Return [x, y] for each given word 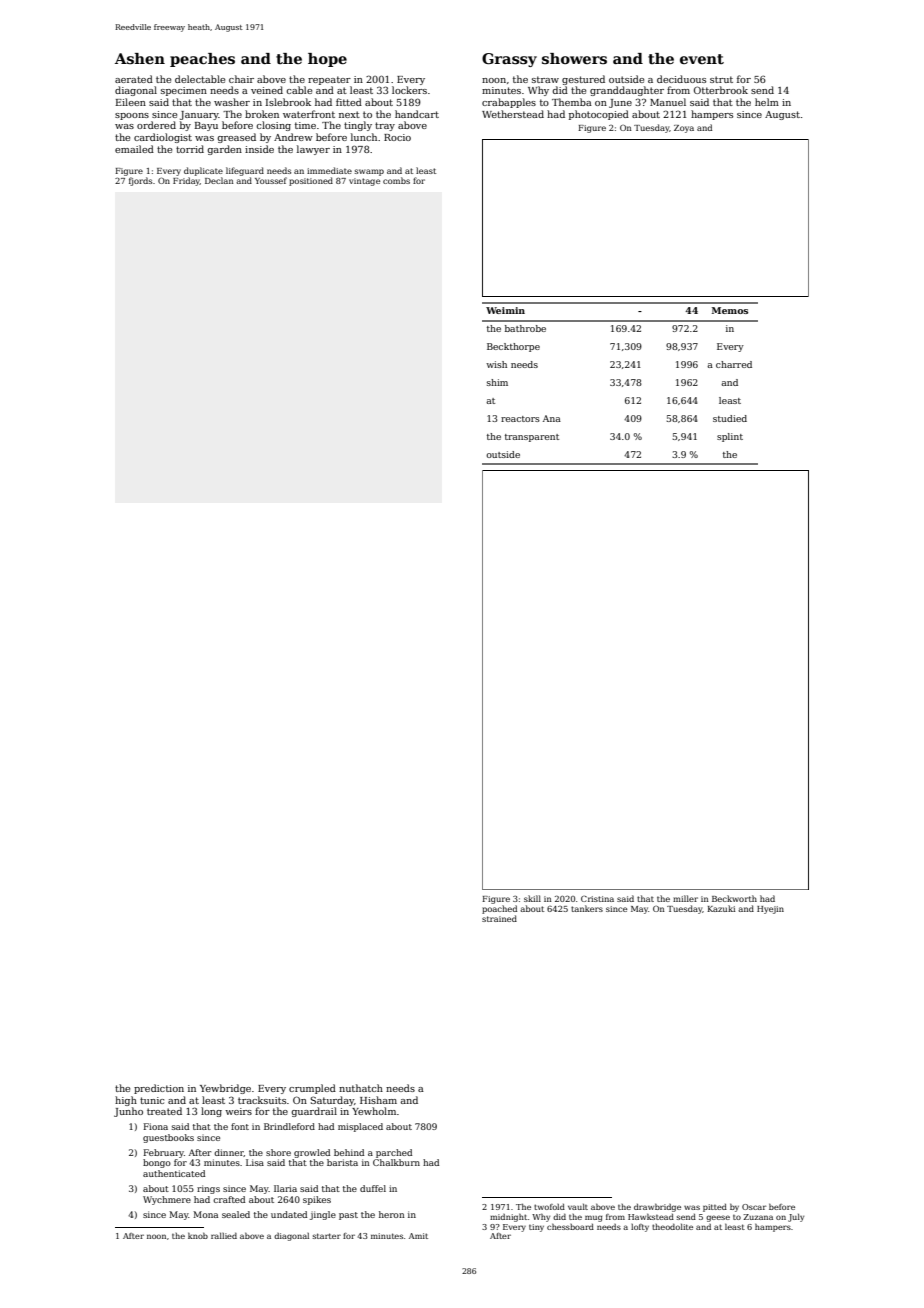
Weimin [505, 310]
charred [734, 364]
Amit [418, 1236]
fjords [140, 181]
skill [532, 898]
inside [259, 149]
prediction [159, 1089]
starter [327, 1236]
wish [496, 364]
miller [685, 898]
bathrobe [525, 328]
